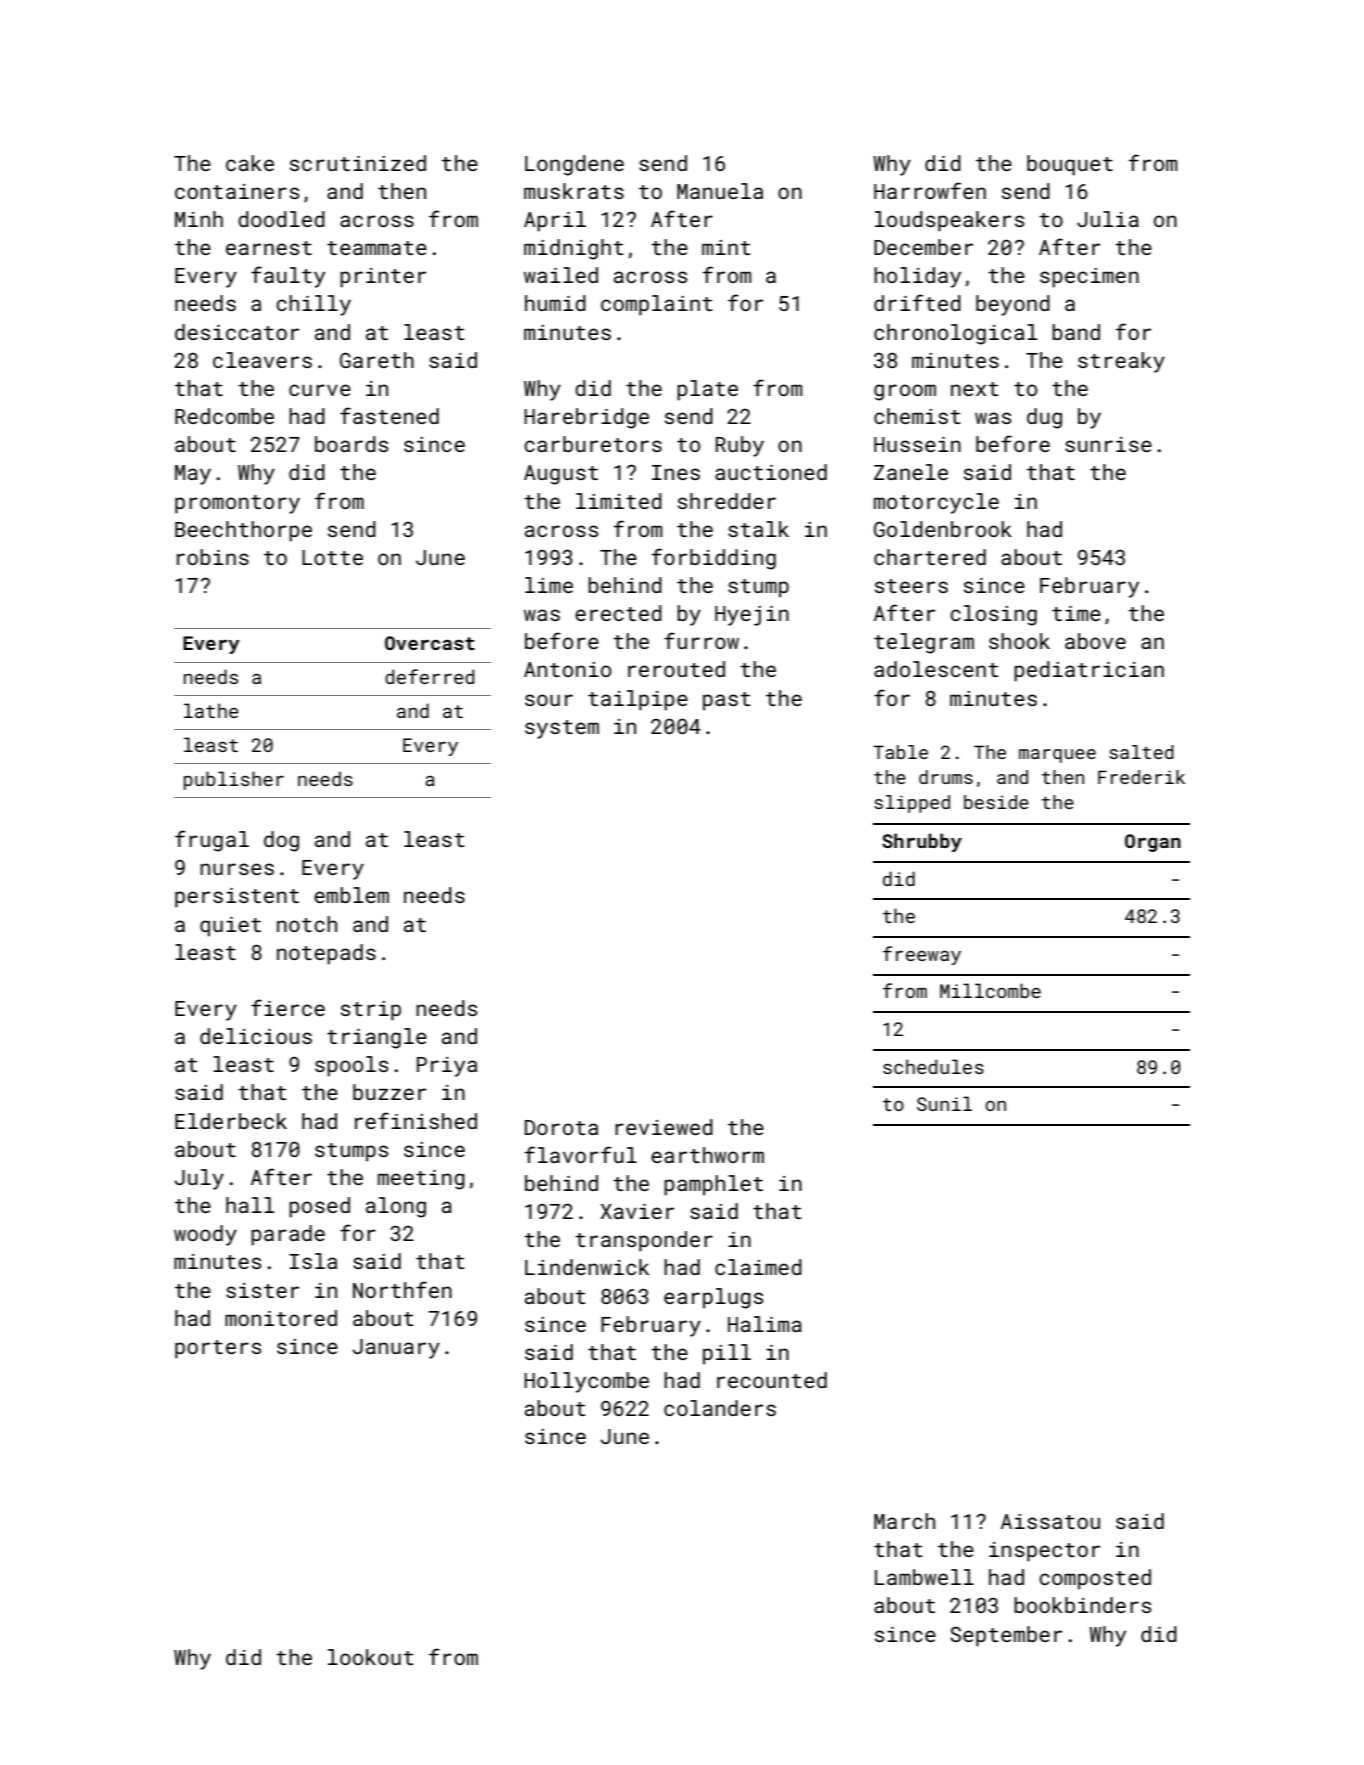 This screenshot has height=1765, width=1364. I want to click on Lambwell, so click(924, 1577).
